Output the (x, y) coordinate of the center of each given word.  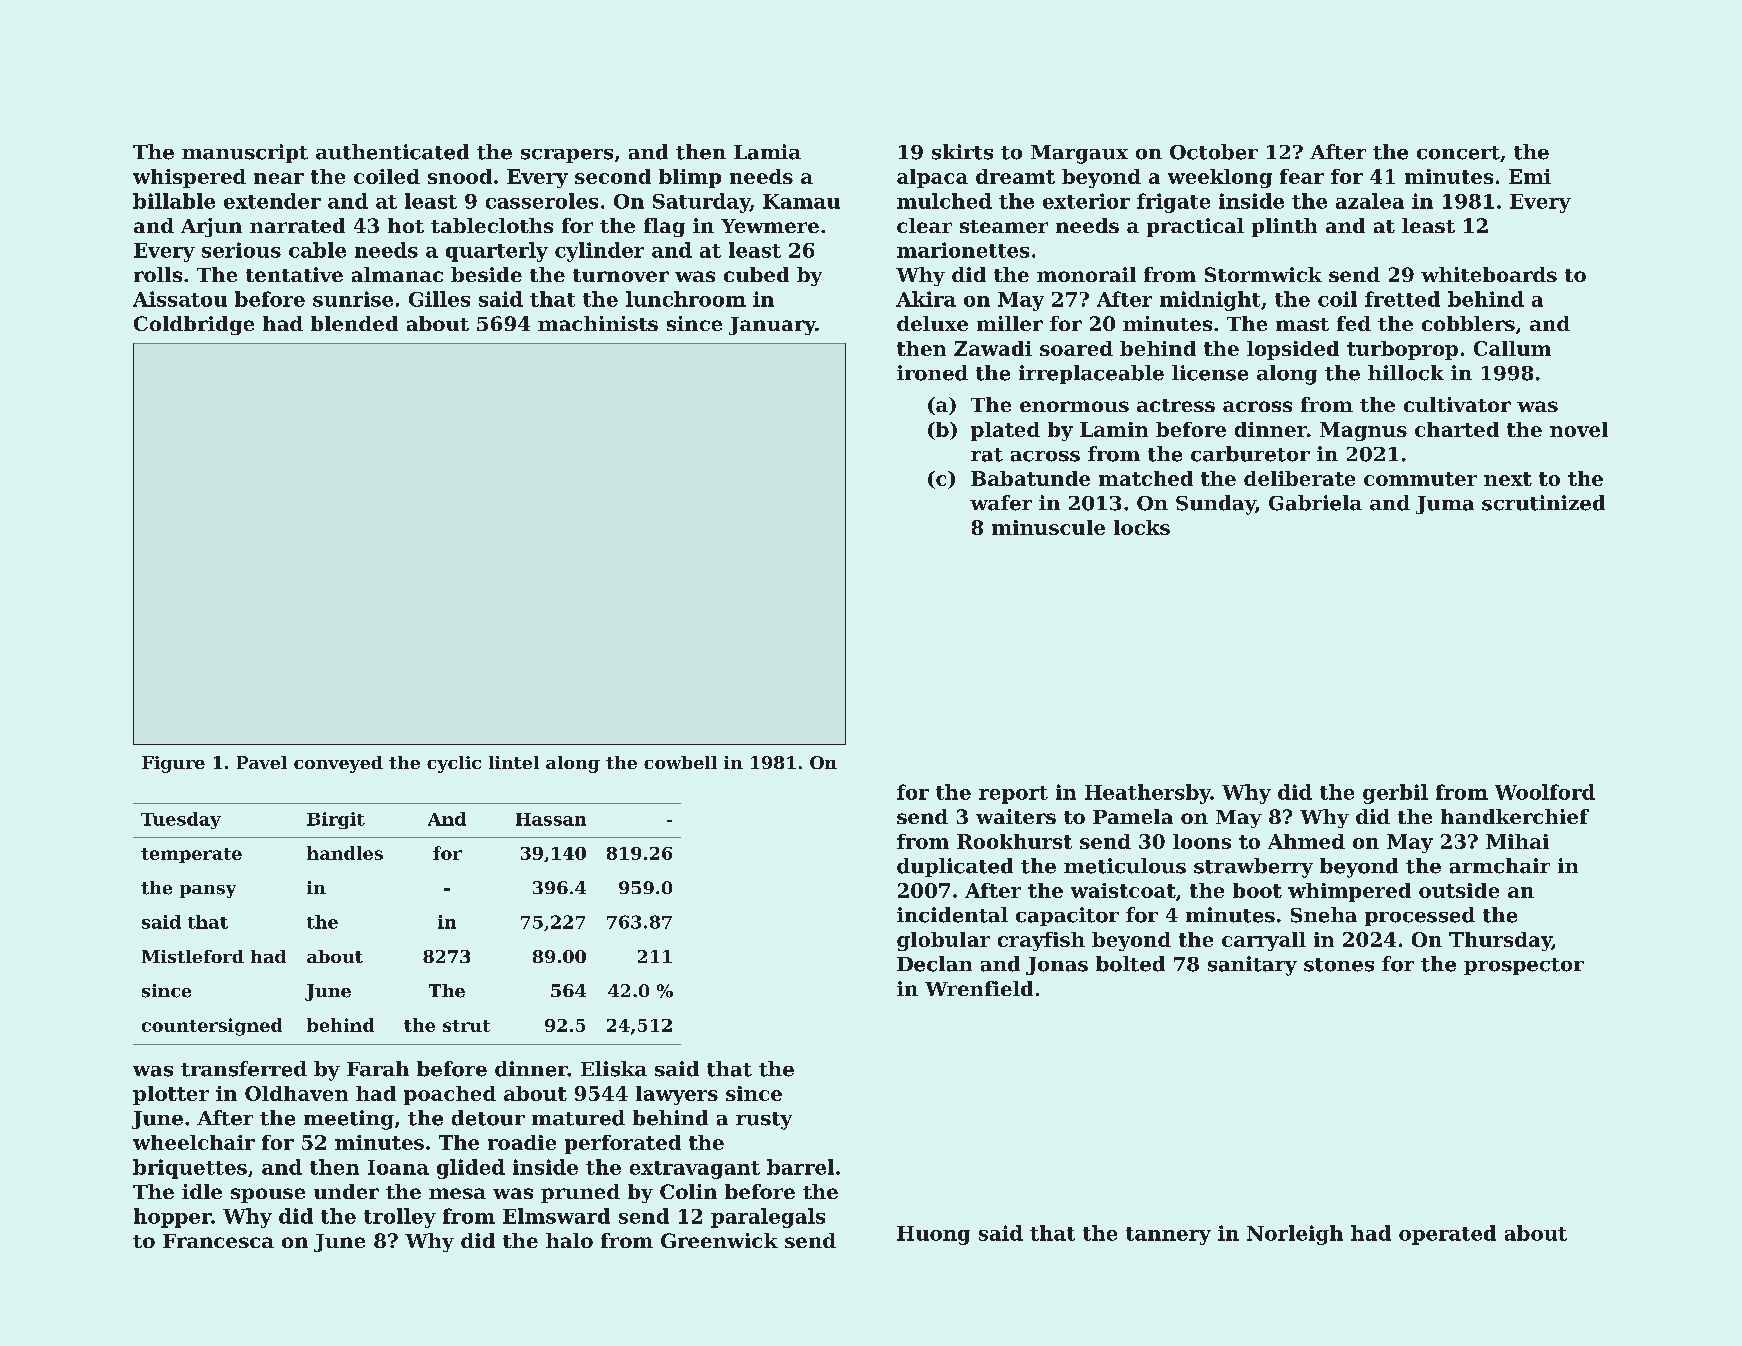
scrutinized (1543, 503)
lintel (514, 762)
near (279, 178)
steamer (1004, 226)
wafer (1001, 503)
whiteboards (1489, 274)
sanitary (1252, 966)
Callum (1512, 348)
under (346, 1191)
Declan (934, 964)
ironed (932, 373)
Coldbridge (194, 325)
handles (345, 853)
